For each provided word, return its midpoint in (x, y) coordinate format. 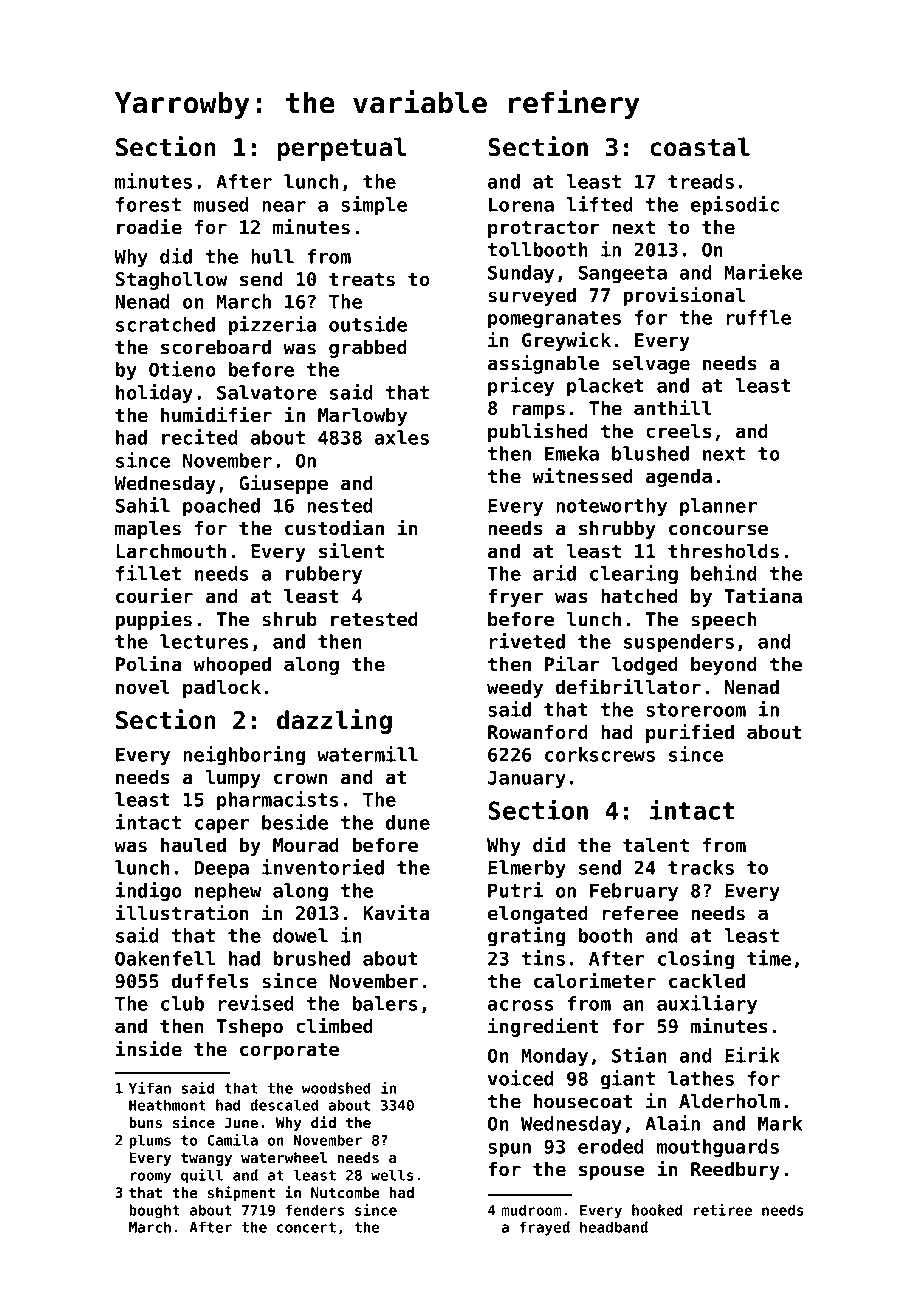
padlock (222, 688)
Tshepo (250, 1027)
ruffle (758, 317)
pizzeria (272, 326)
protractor (543, 229)
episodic (735, 206)
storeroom (696, 710)
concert (306, 1227)
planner (718, 507)
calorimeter (595, 980)
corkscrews (600, 754)
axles (402, 437)
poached (221, 507)
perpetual (341, 149)
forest (148, 204)
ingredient (543, 1027)
